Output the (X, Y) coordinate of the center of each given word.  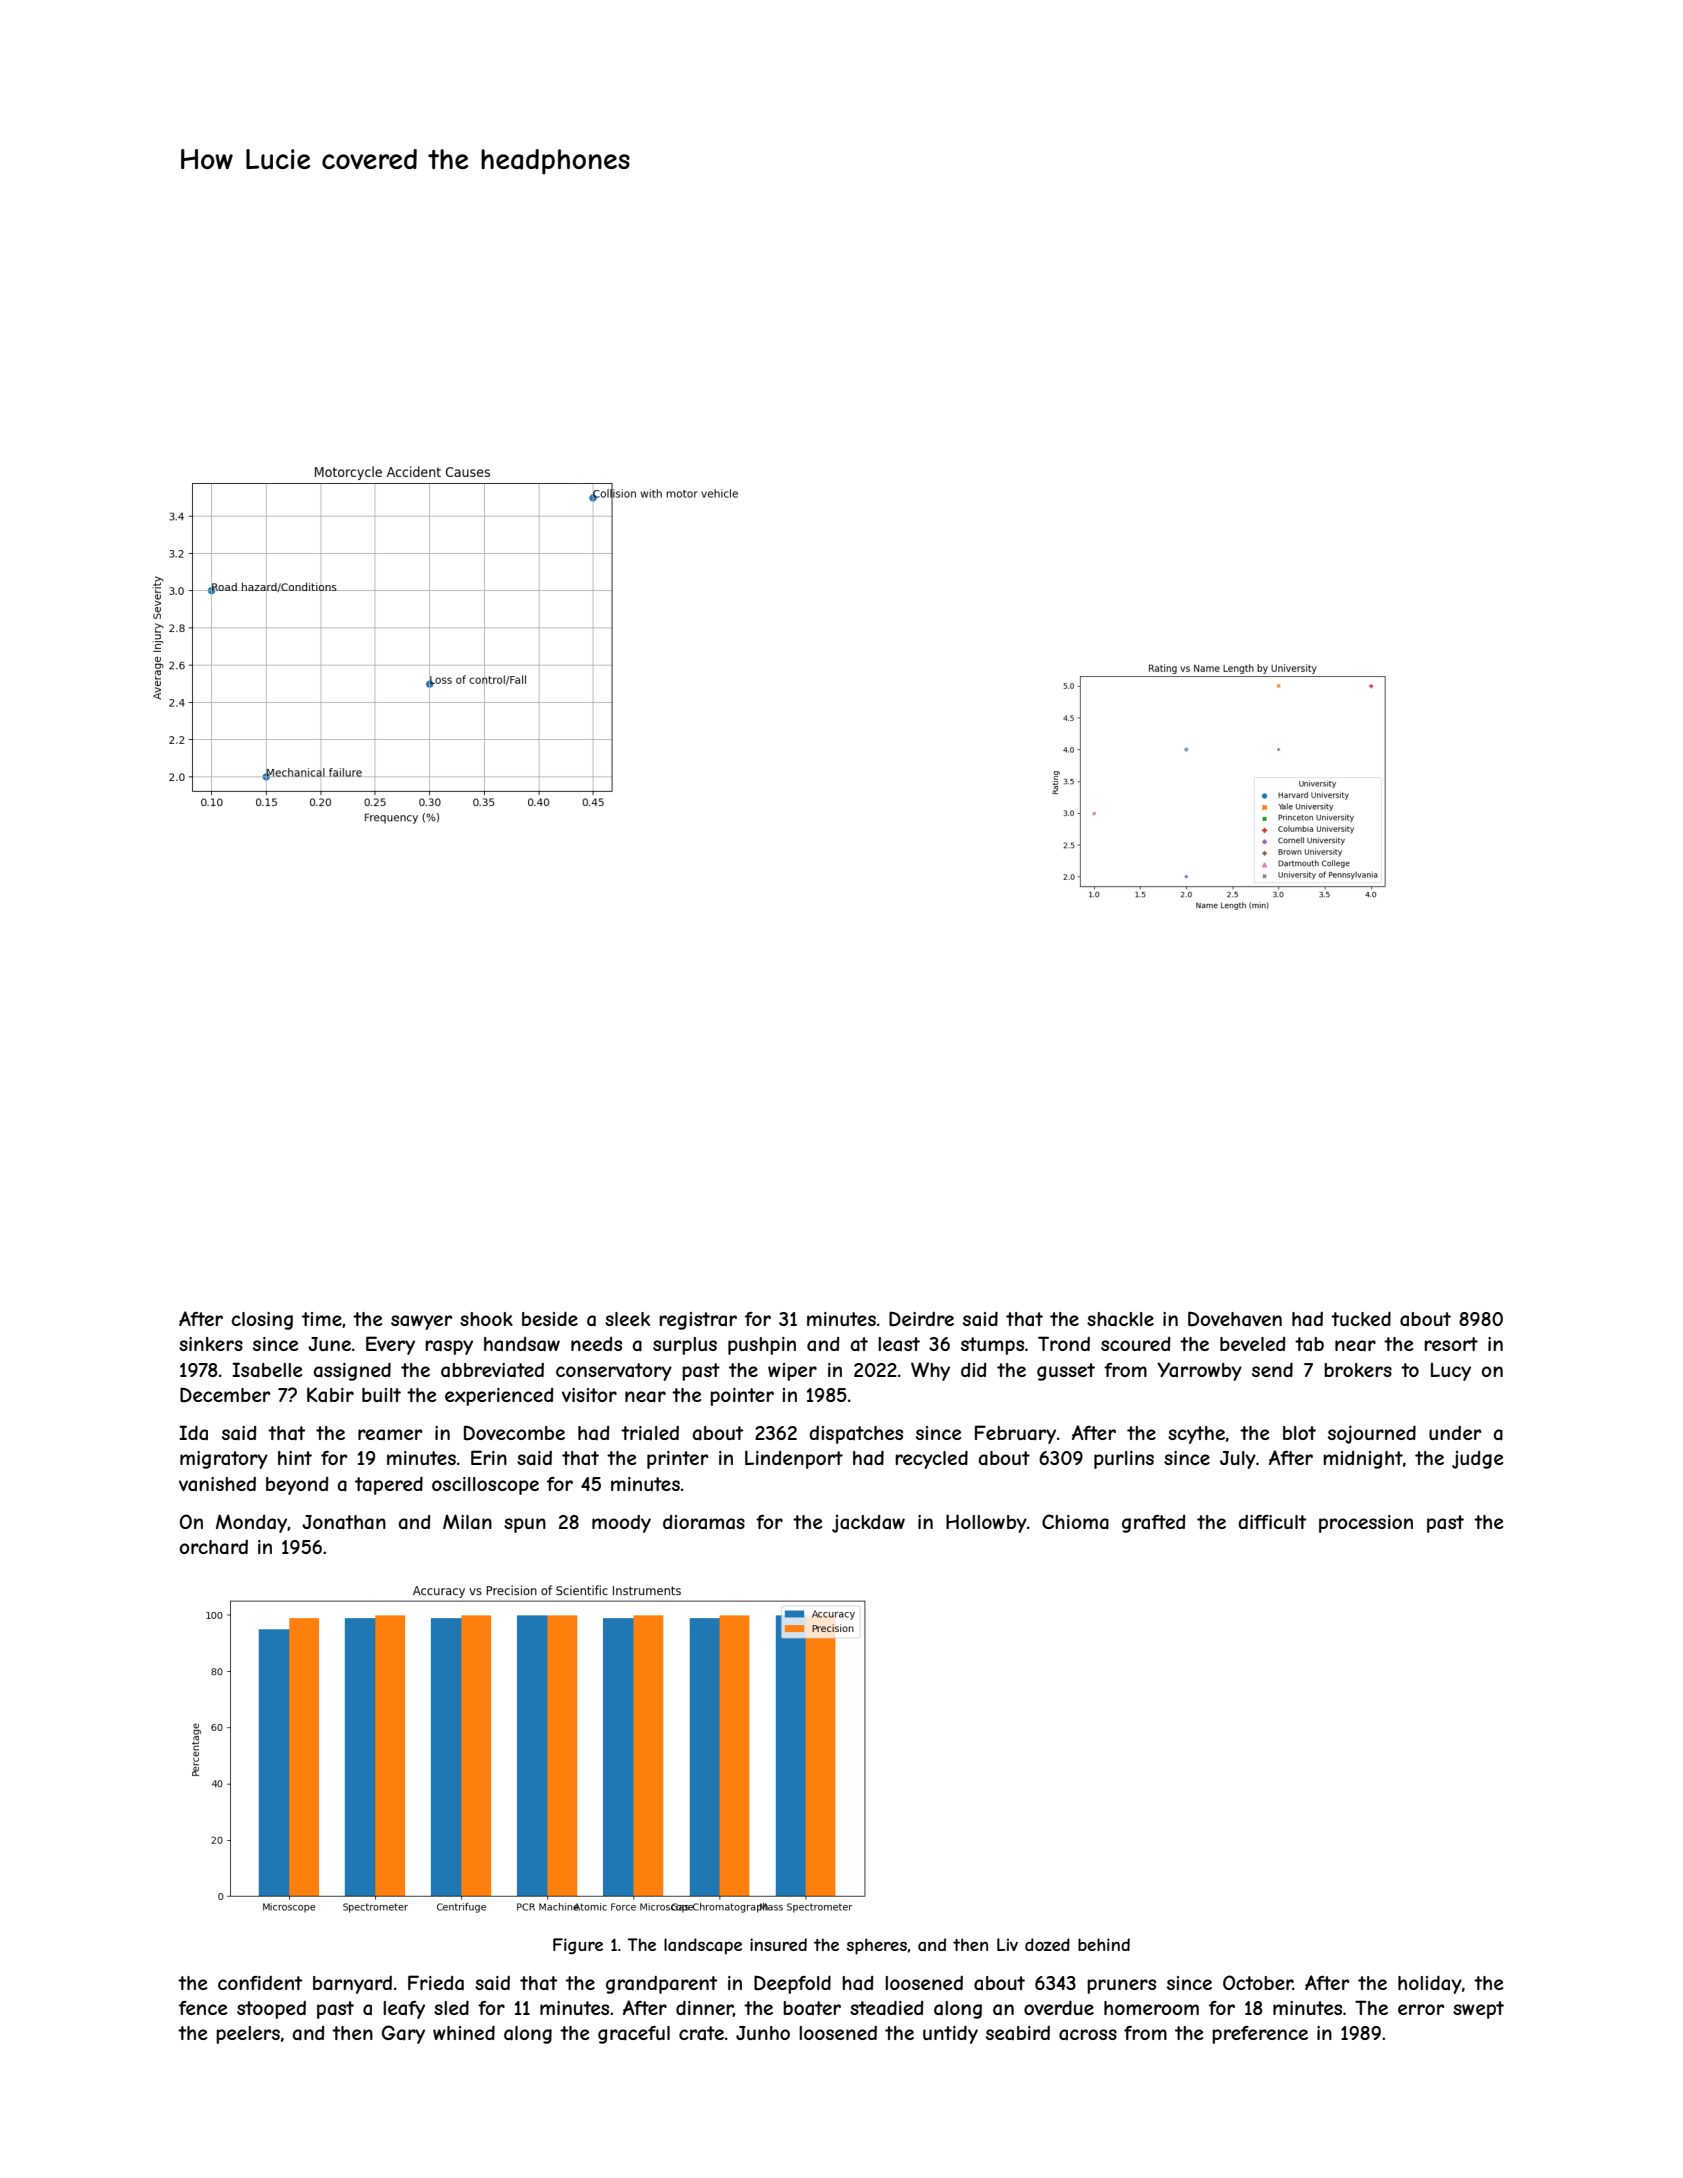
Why (930, 1371)
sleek (627, 1319)
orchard (213, 1547)
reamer (390, 1434)
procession (1366, 1524)
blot (1299, 1433)
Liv (1007, 1944)
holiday (1430, 1984)
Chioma (1075, 1522)
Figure (578, 1946)
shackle (1120, 1319)
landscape (703, 1946)
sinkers (211, 1344)
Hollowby (986, 1523)
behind (1104, 1944)
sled (451, 2007)
